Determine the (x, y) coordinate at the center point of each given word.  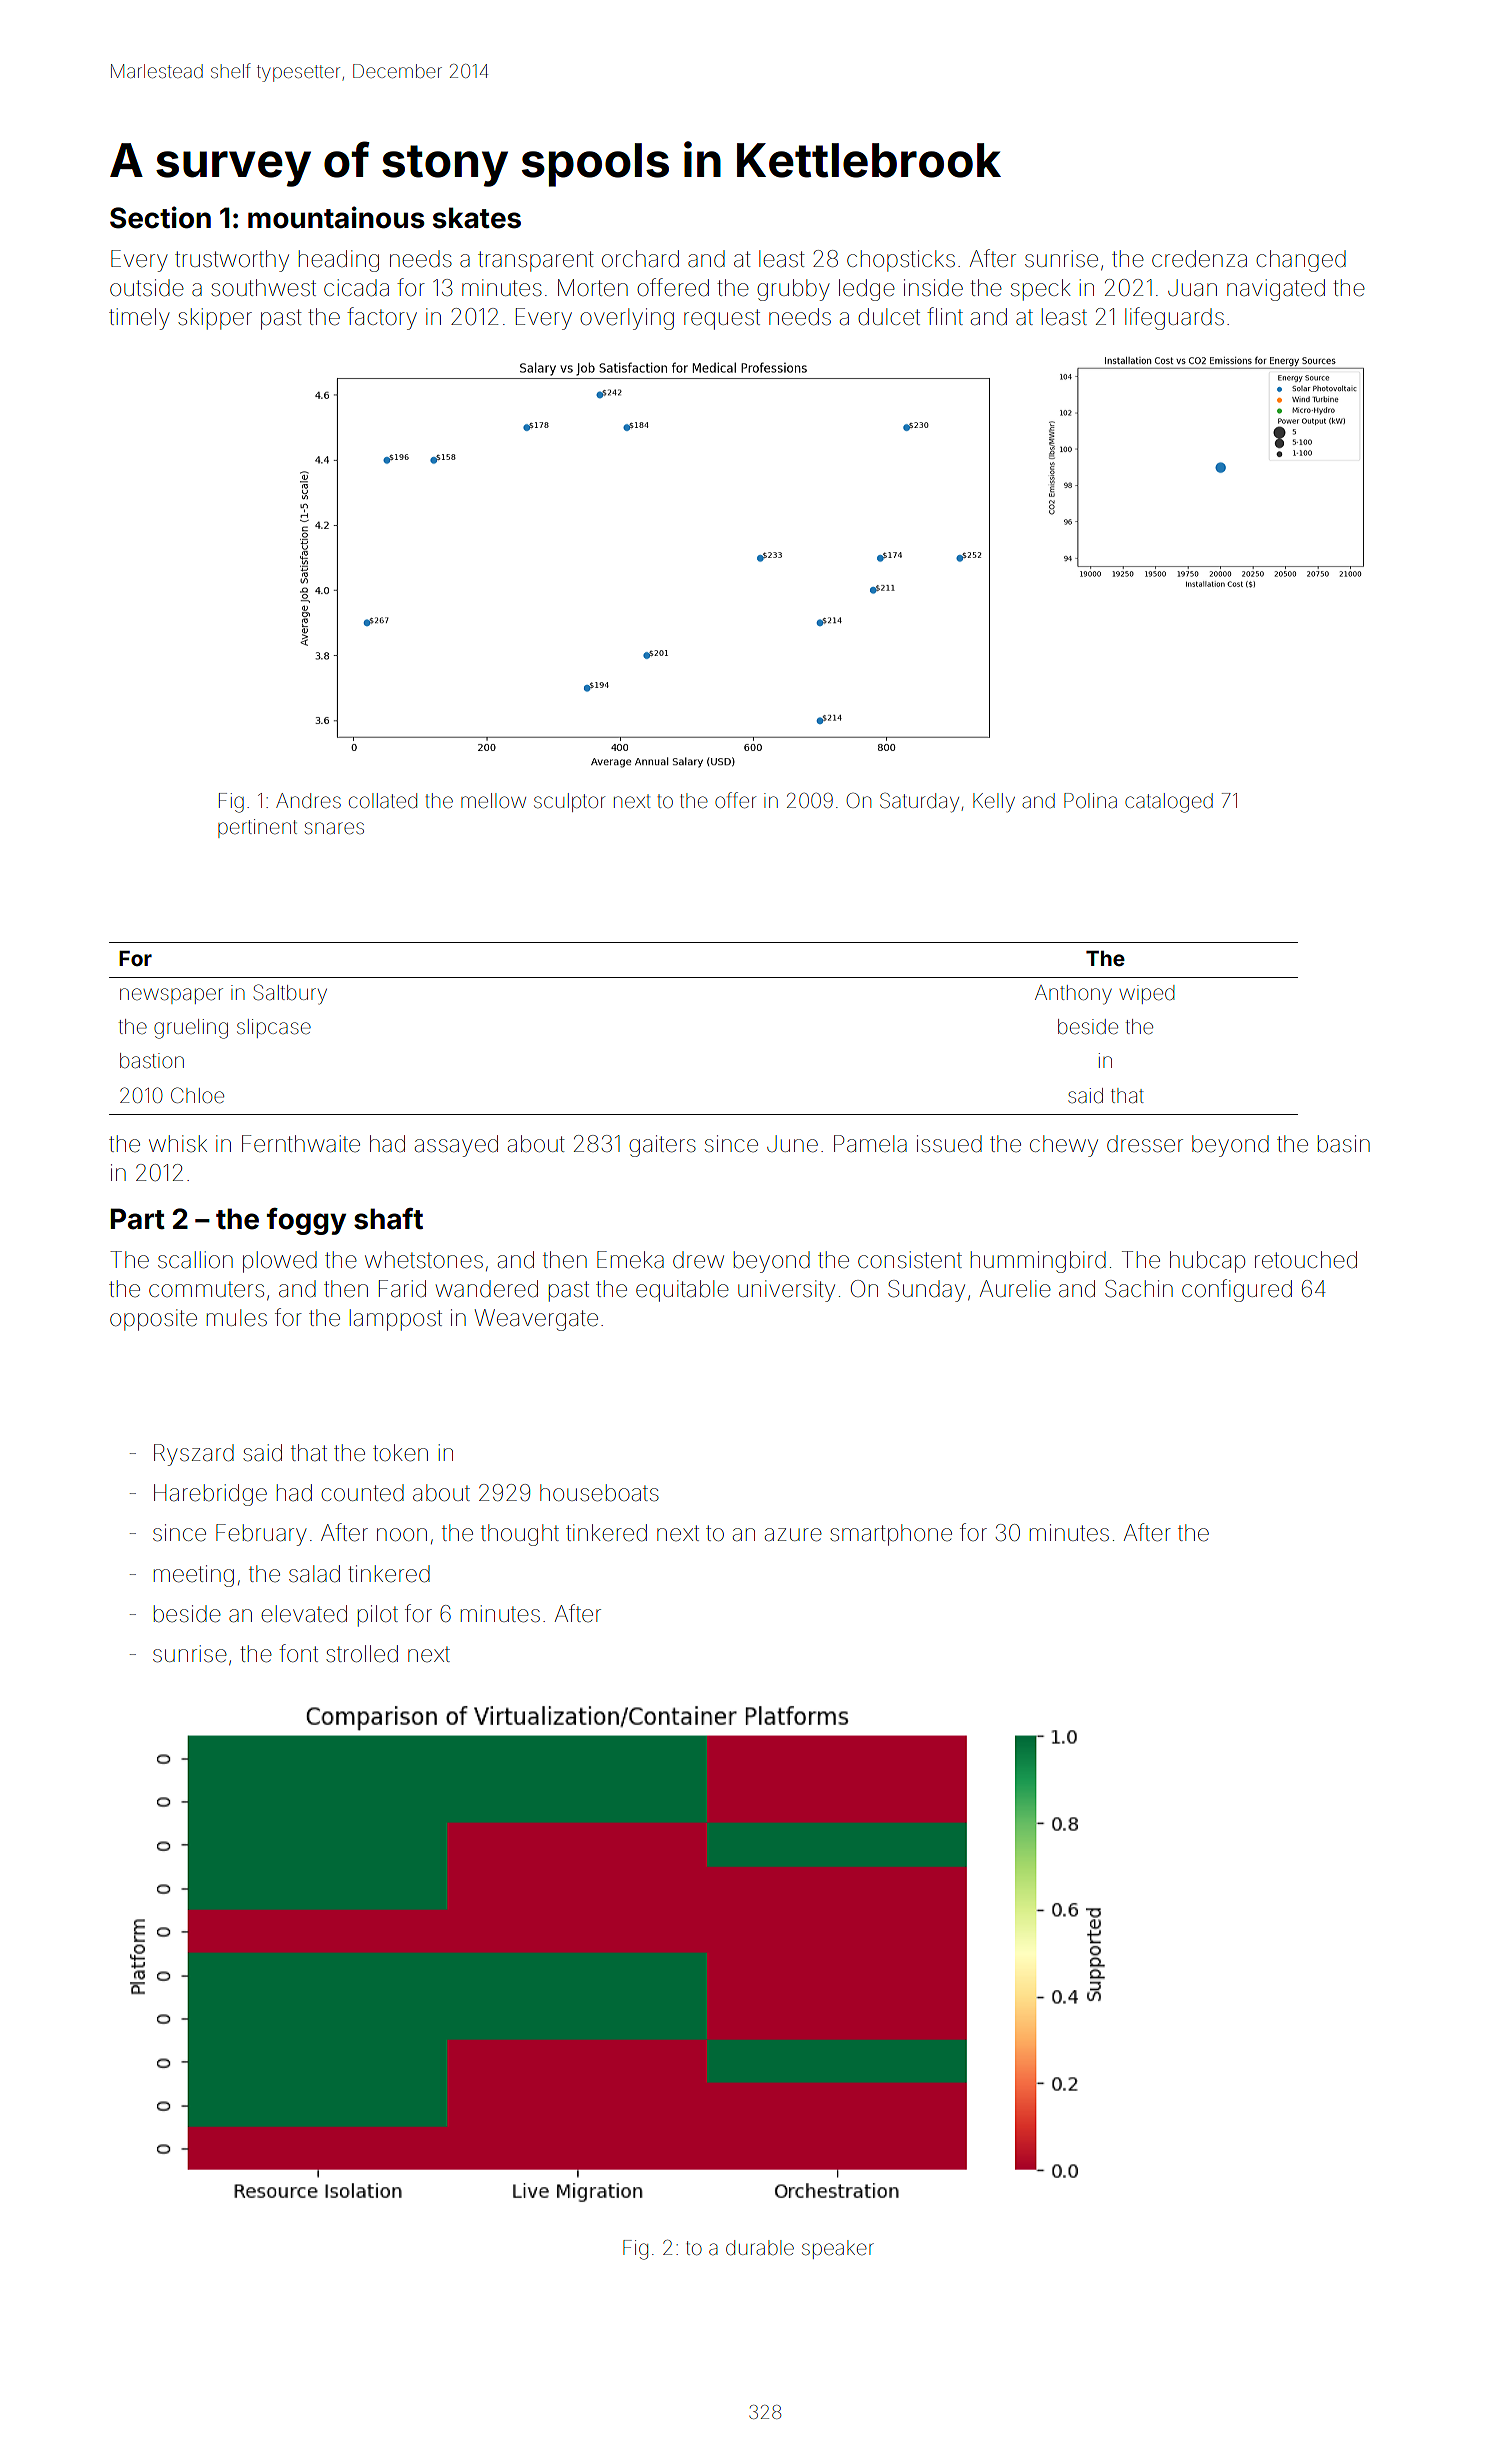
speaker (838, 2249)
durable (760, 2247)
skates (477, 218)
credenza (1199, 259)
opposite (153, 1320)
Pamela (870, 1144)
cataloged (1169, 803)
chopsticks (901, 261)
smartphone (891, 1535)
